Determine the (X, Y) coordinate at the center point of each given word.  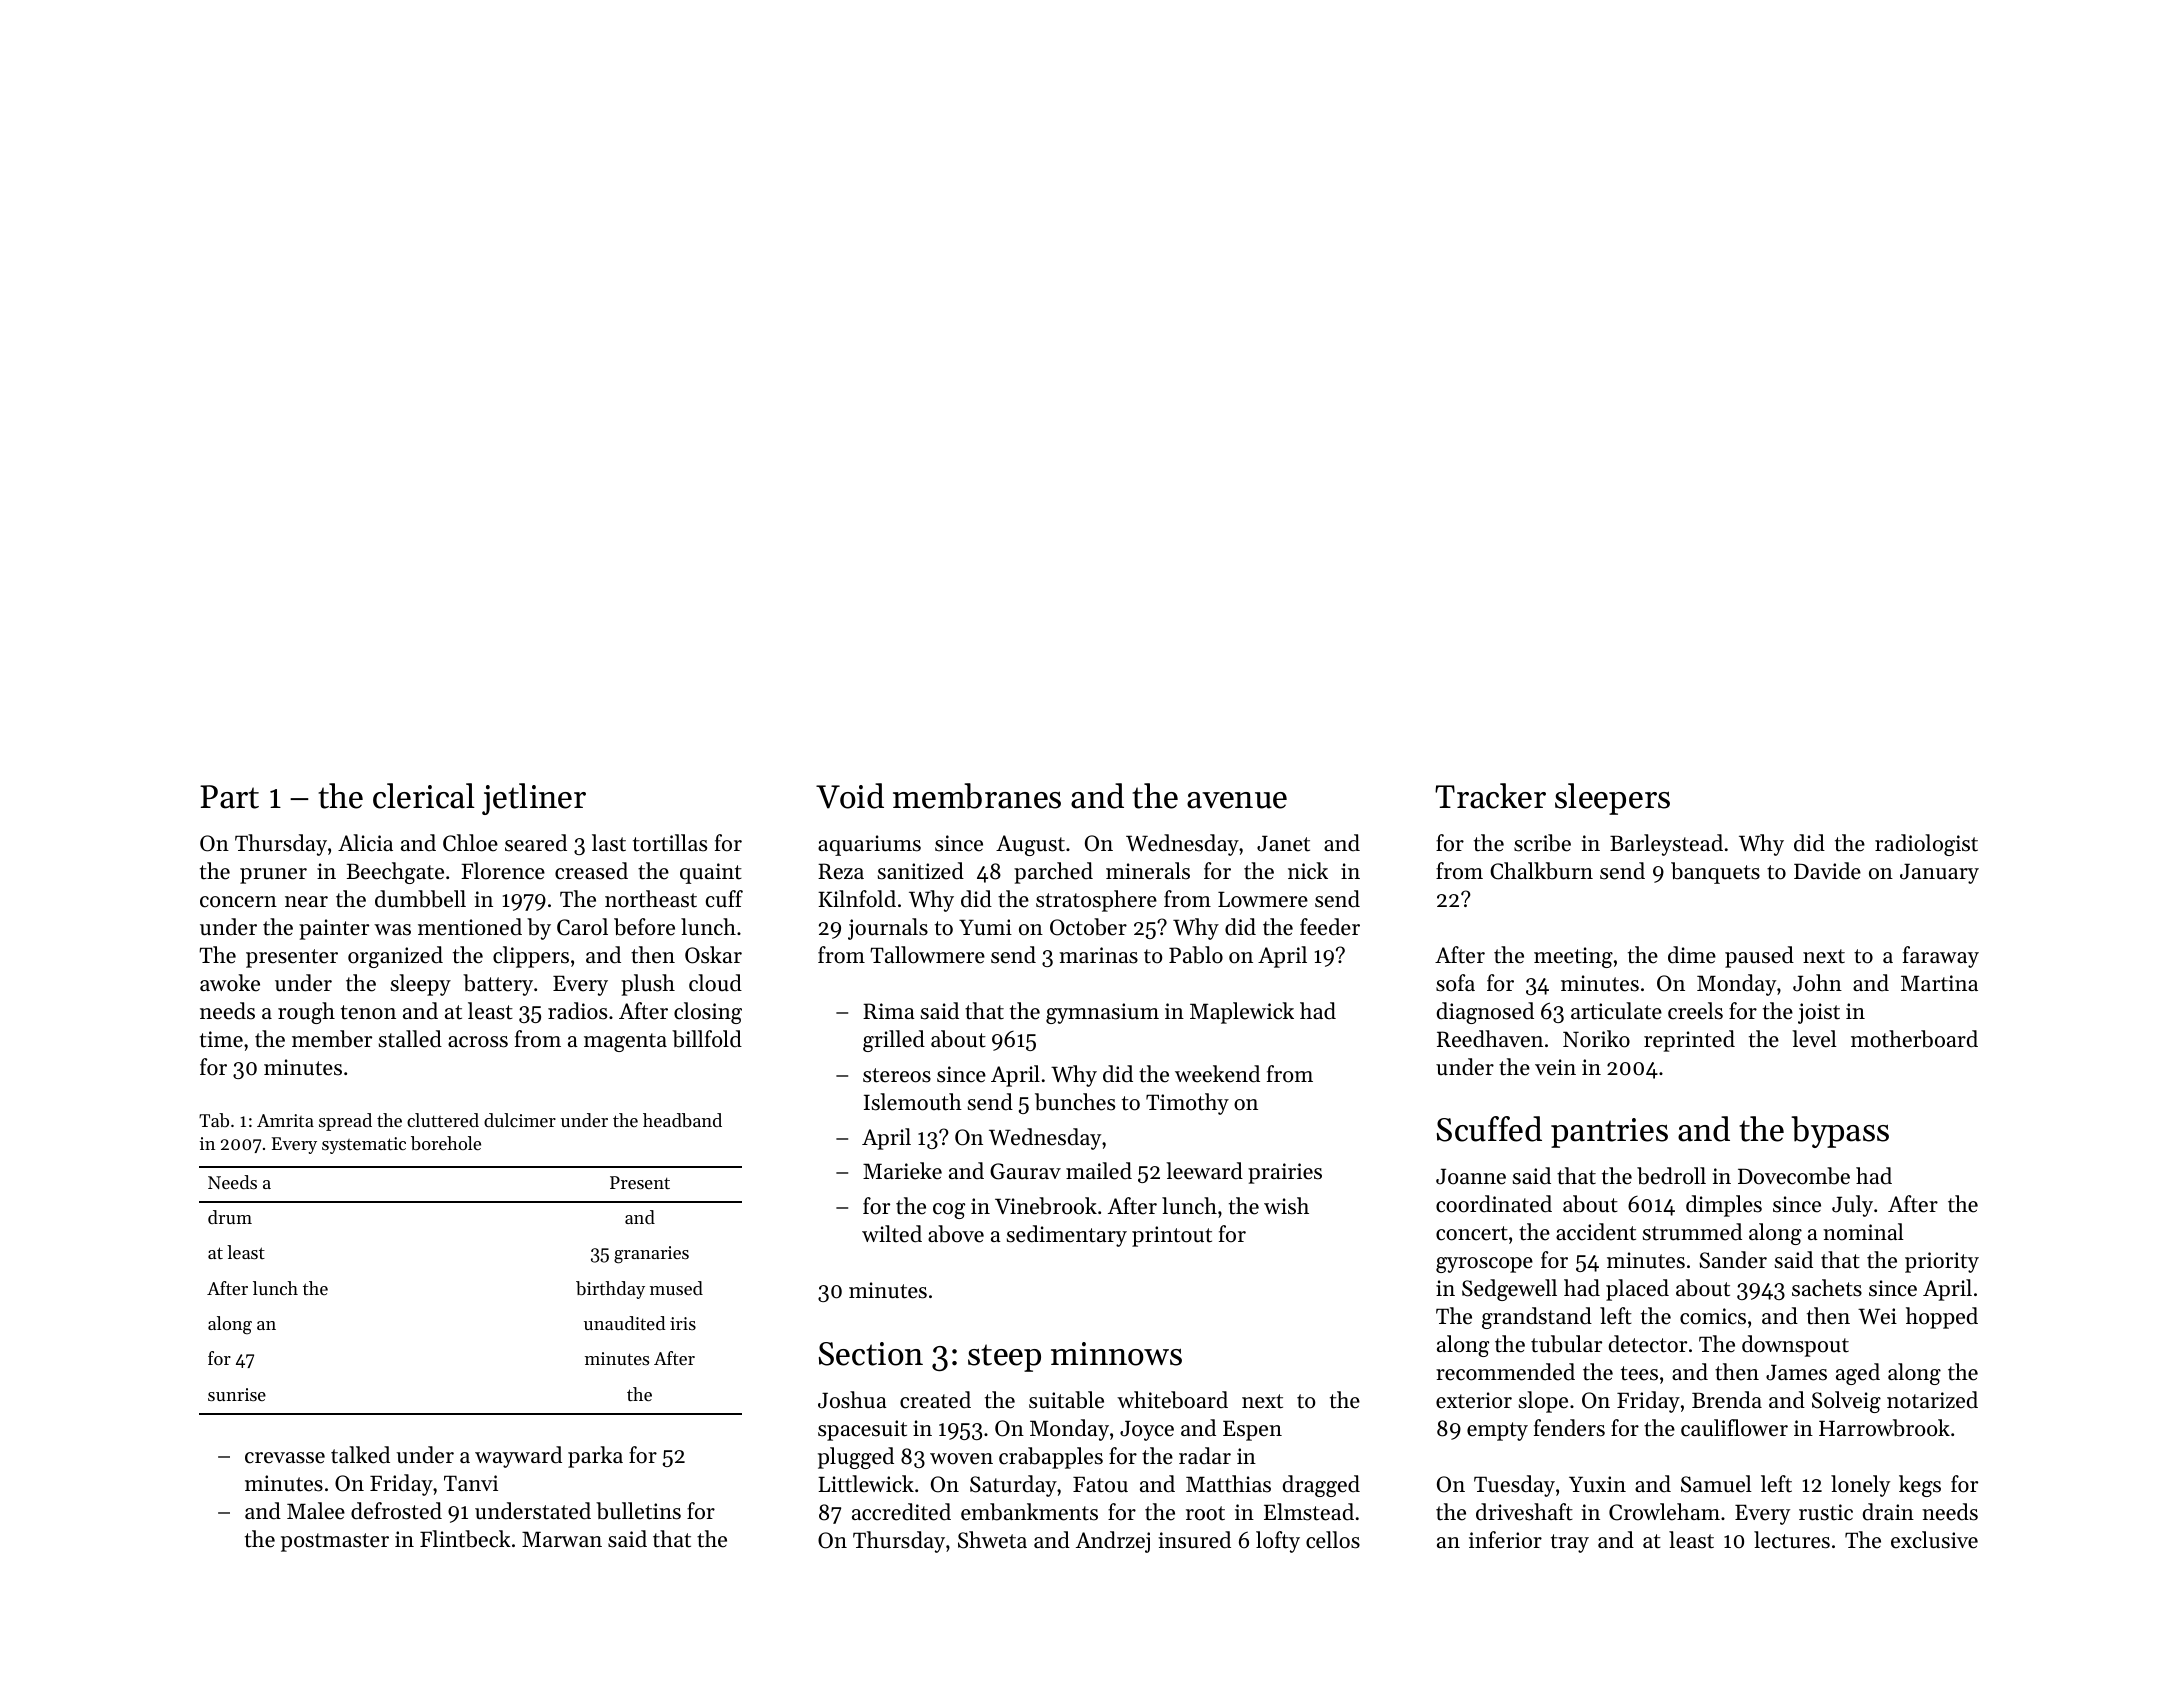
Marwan (562, 1539)
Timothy (1187, 1104)
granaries (651, 1255)
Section (871, 1354)
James (1796, 1372)
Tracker (1490, 796)
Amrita (285, 1120)
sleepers (1612, 799)
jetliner (534, 799)
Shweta (992, 1540)
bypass (1840, 1132)
